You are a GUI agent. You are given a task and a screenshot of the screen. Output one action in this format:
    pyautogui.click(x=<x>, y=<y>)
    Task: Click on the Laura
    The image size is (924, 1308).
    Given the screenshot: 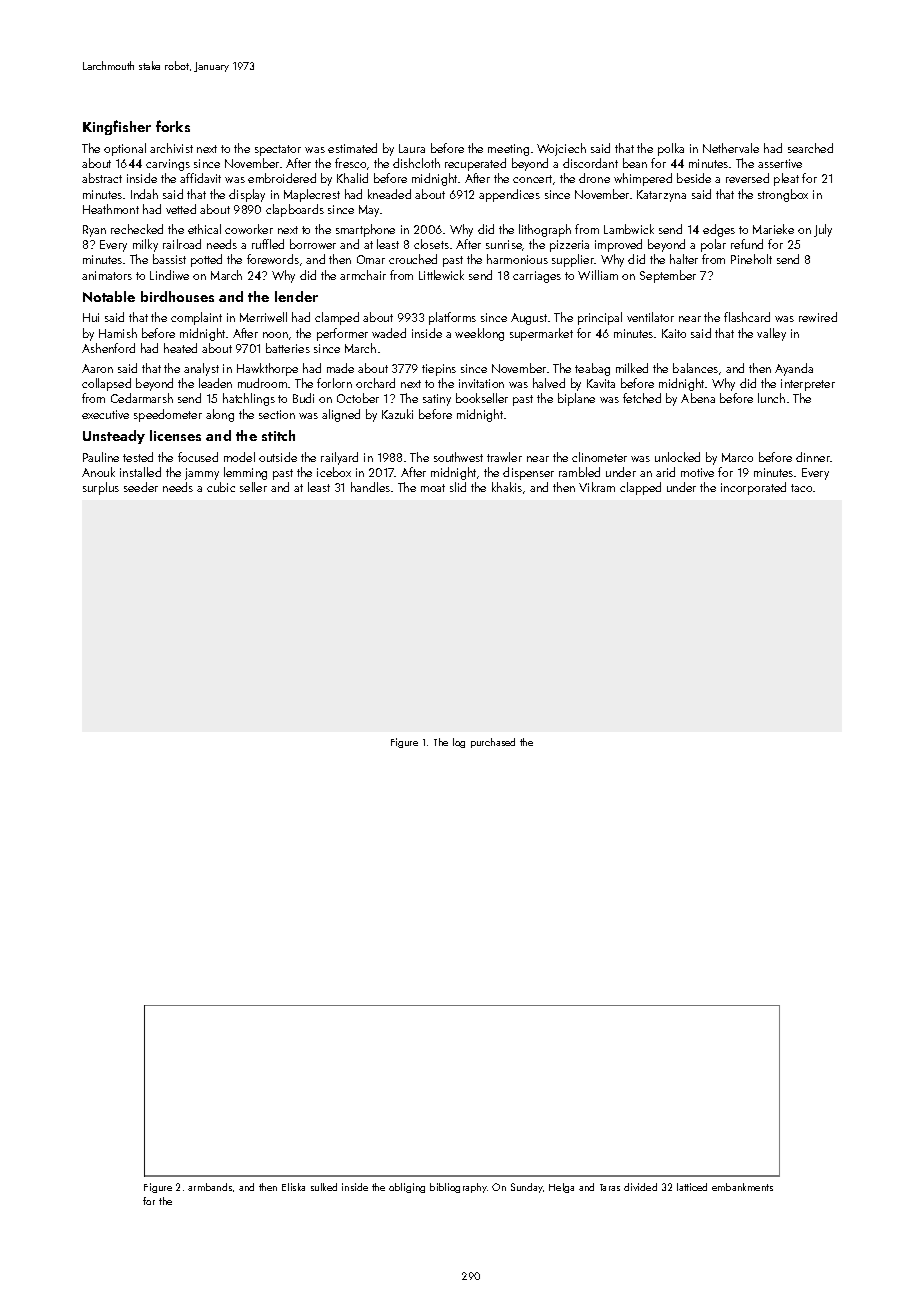 What is the action you would take?
    pyautogui.click(x=412, y=148)
